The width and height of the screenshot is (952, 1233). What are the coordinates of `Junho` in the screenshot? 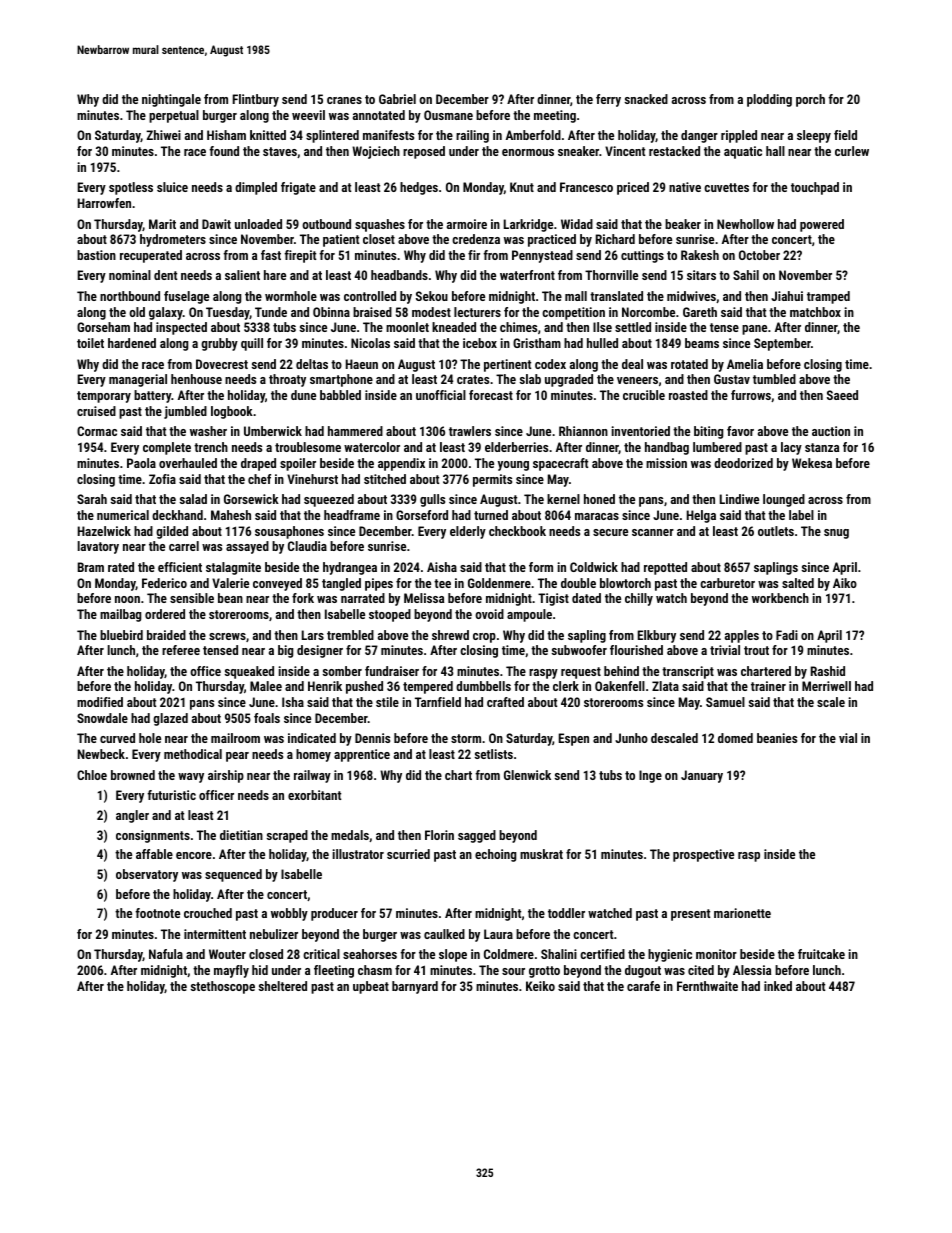 It's located at (631, 738).
